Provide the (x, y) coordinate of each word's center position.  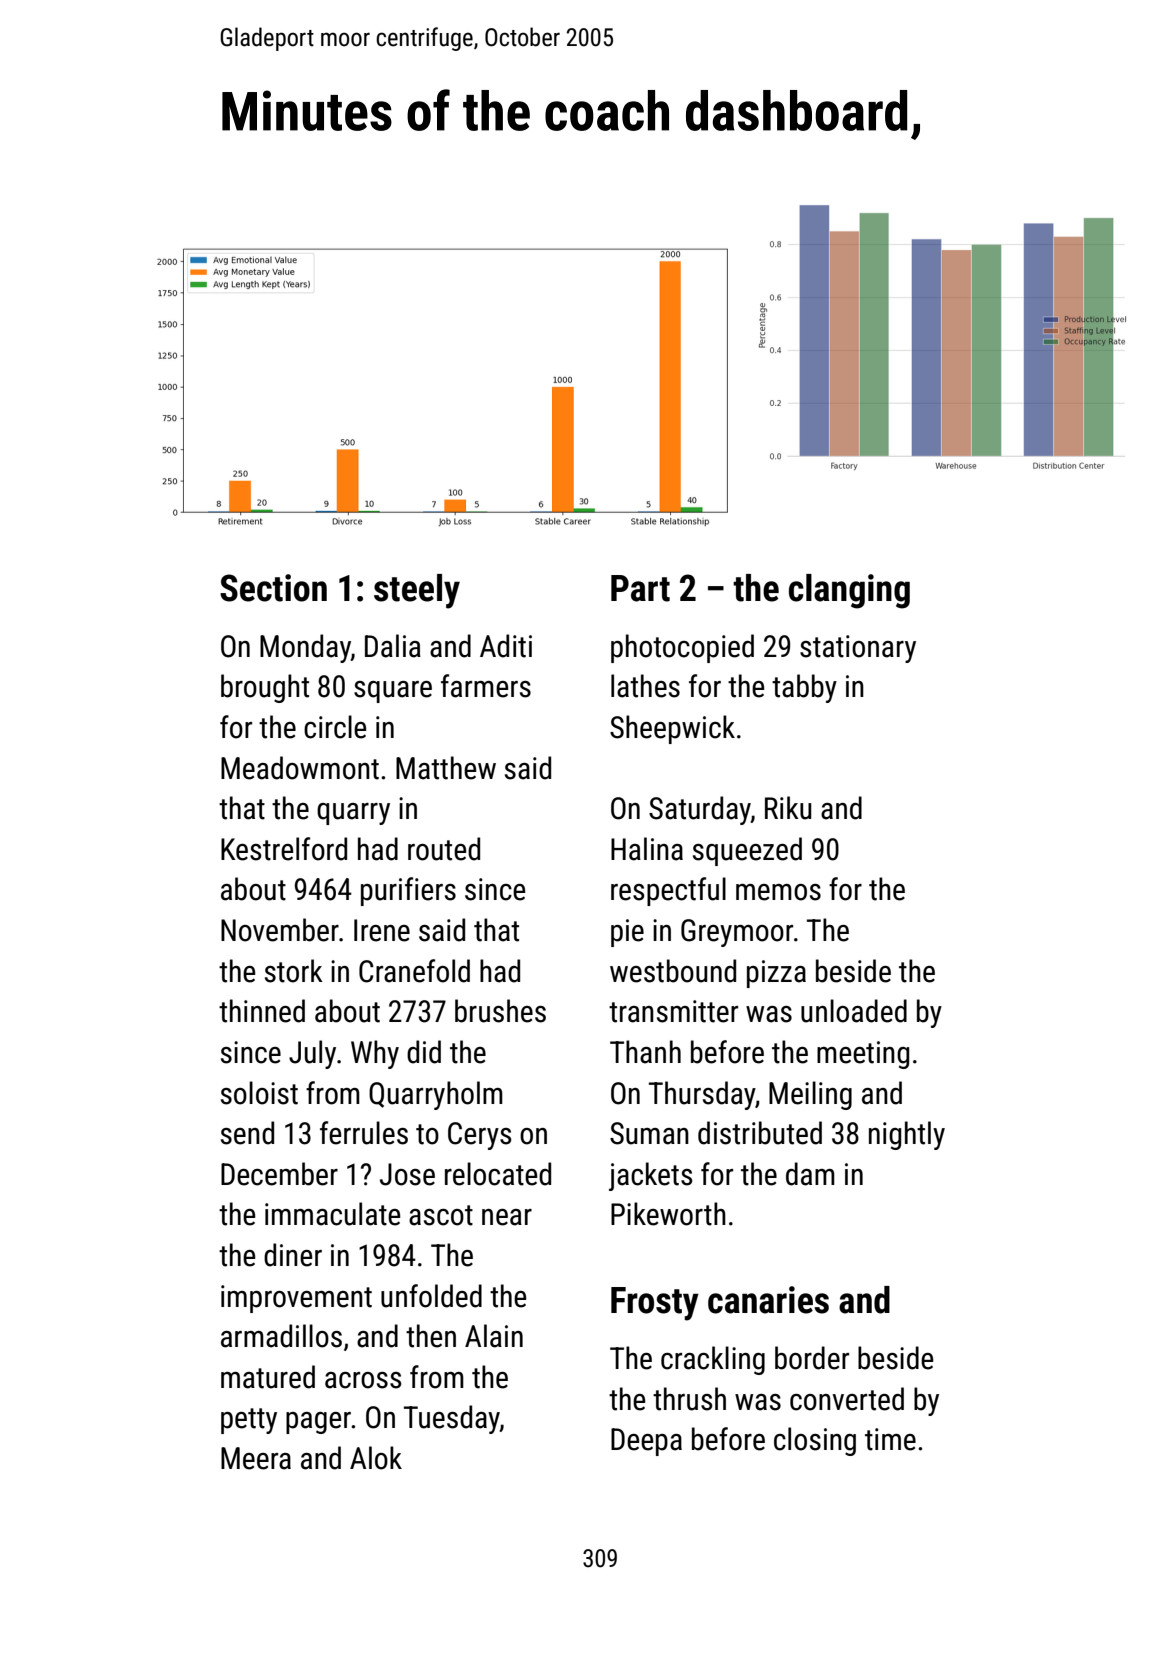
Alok (376, 1458)
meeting (863, 1055)
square (393, 692)
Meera (256, 1458)
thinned (262, 1011)
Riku (788, 808)
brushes (500, 1011)
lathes (645, 686)
